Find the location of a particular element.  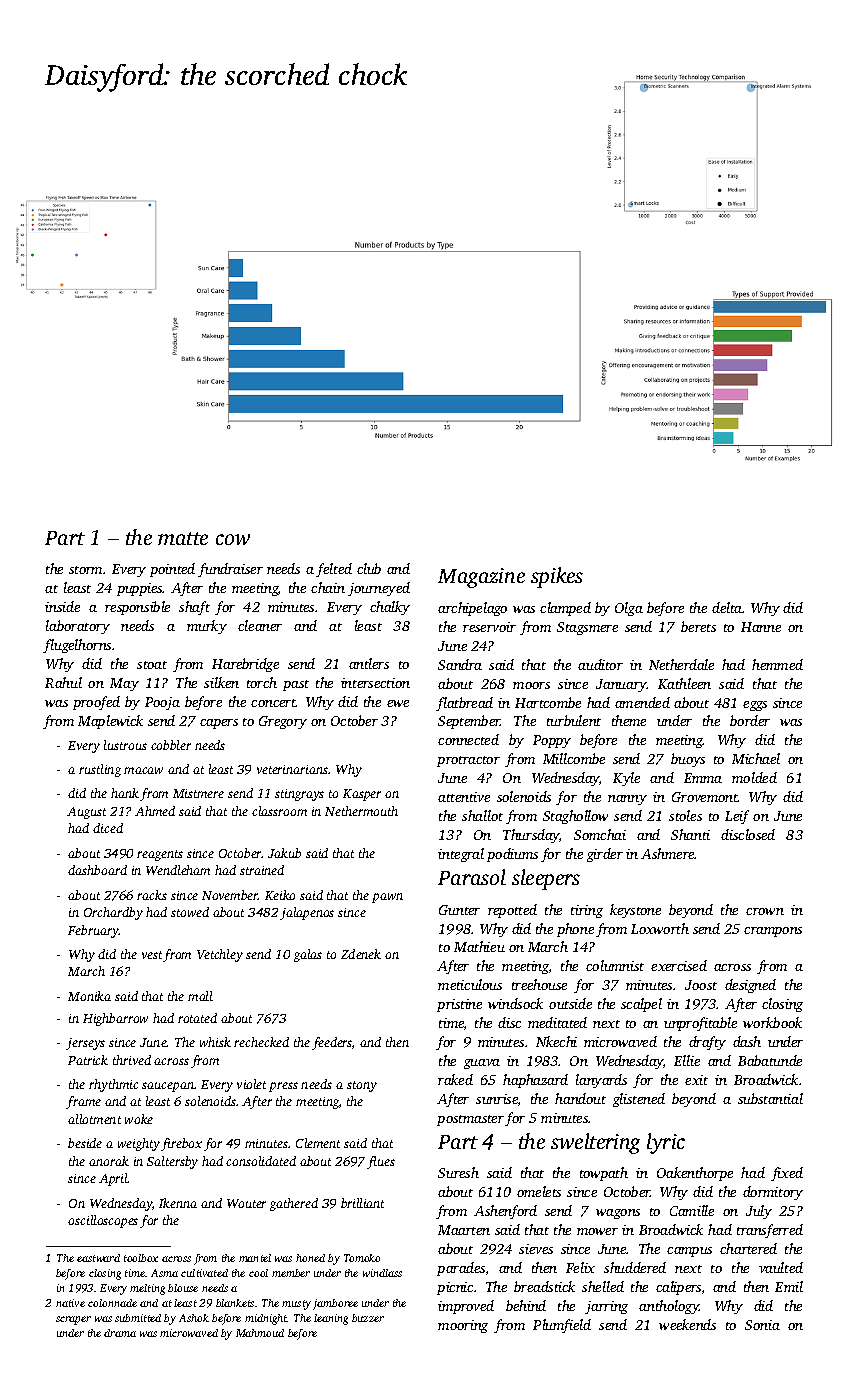

Suresh is located at coordinates (458, 1172).
